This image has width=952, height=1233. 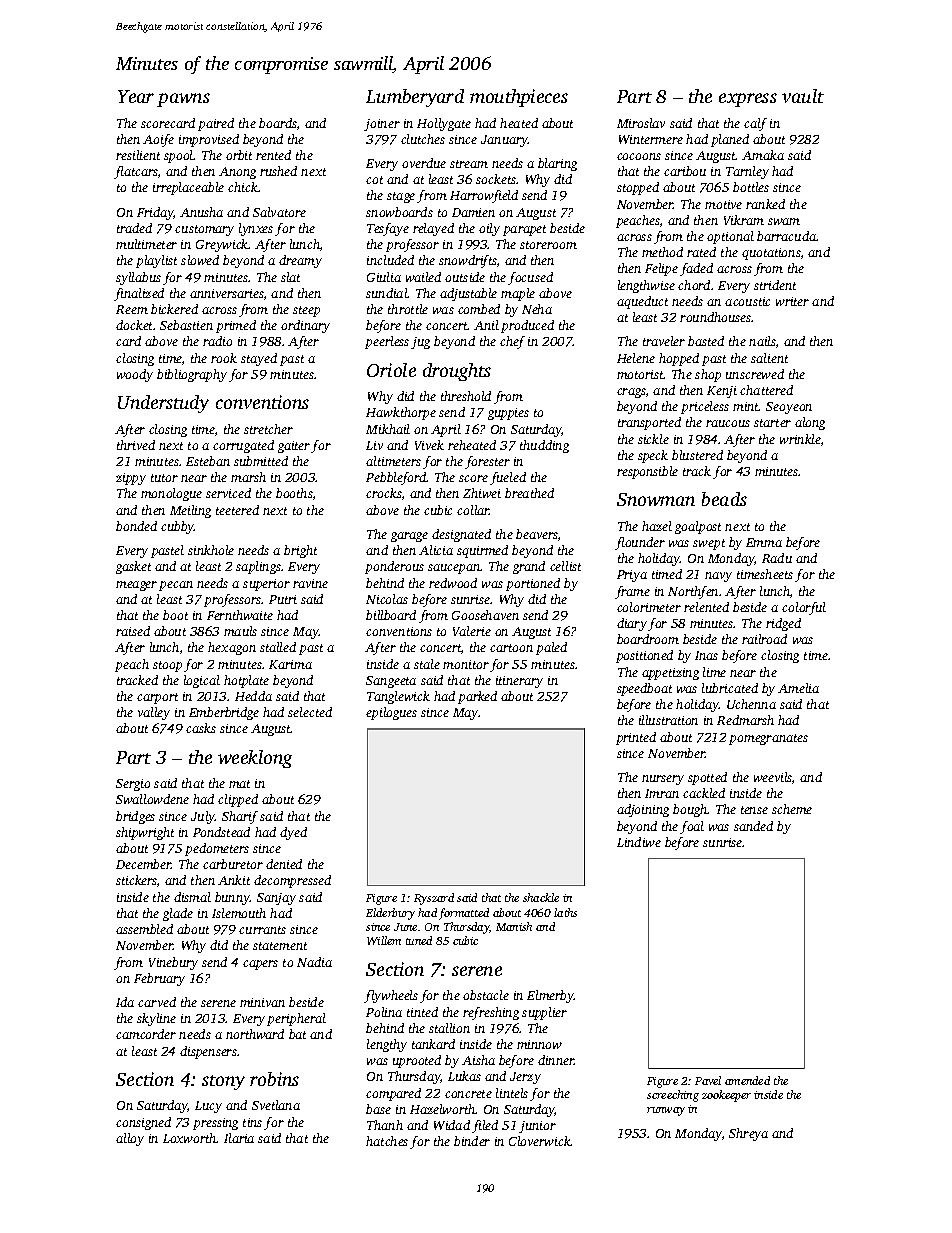 What do you see at coordinates (387, 1141) in the image?
I see `hatches` at bounding box center [387, 1141].
